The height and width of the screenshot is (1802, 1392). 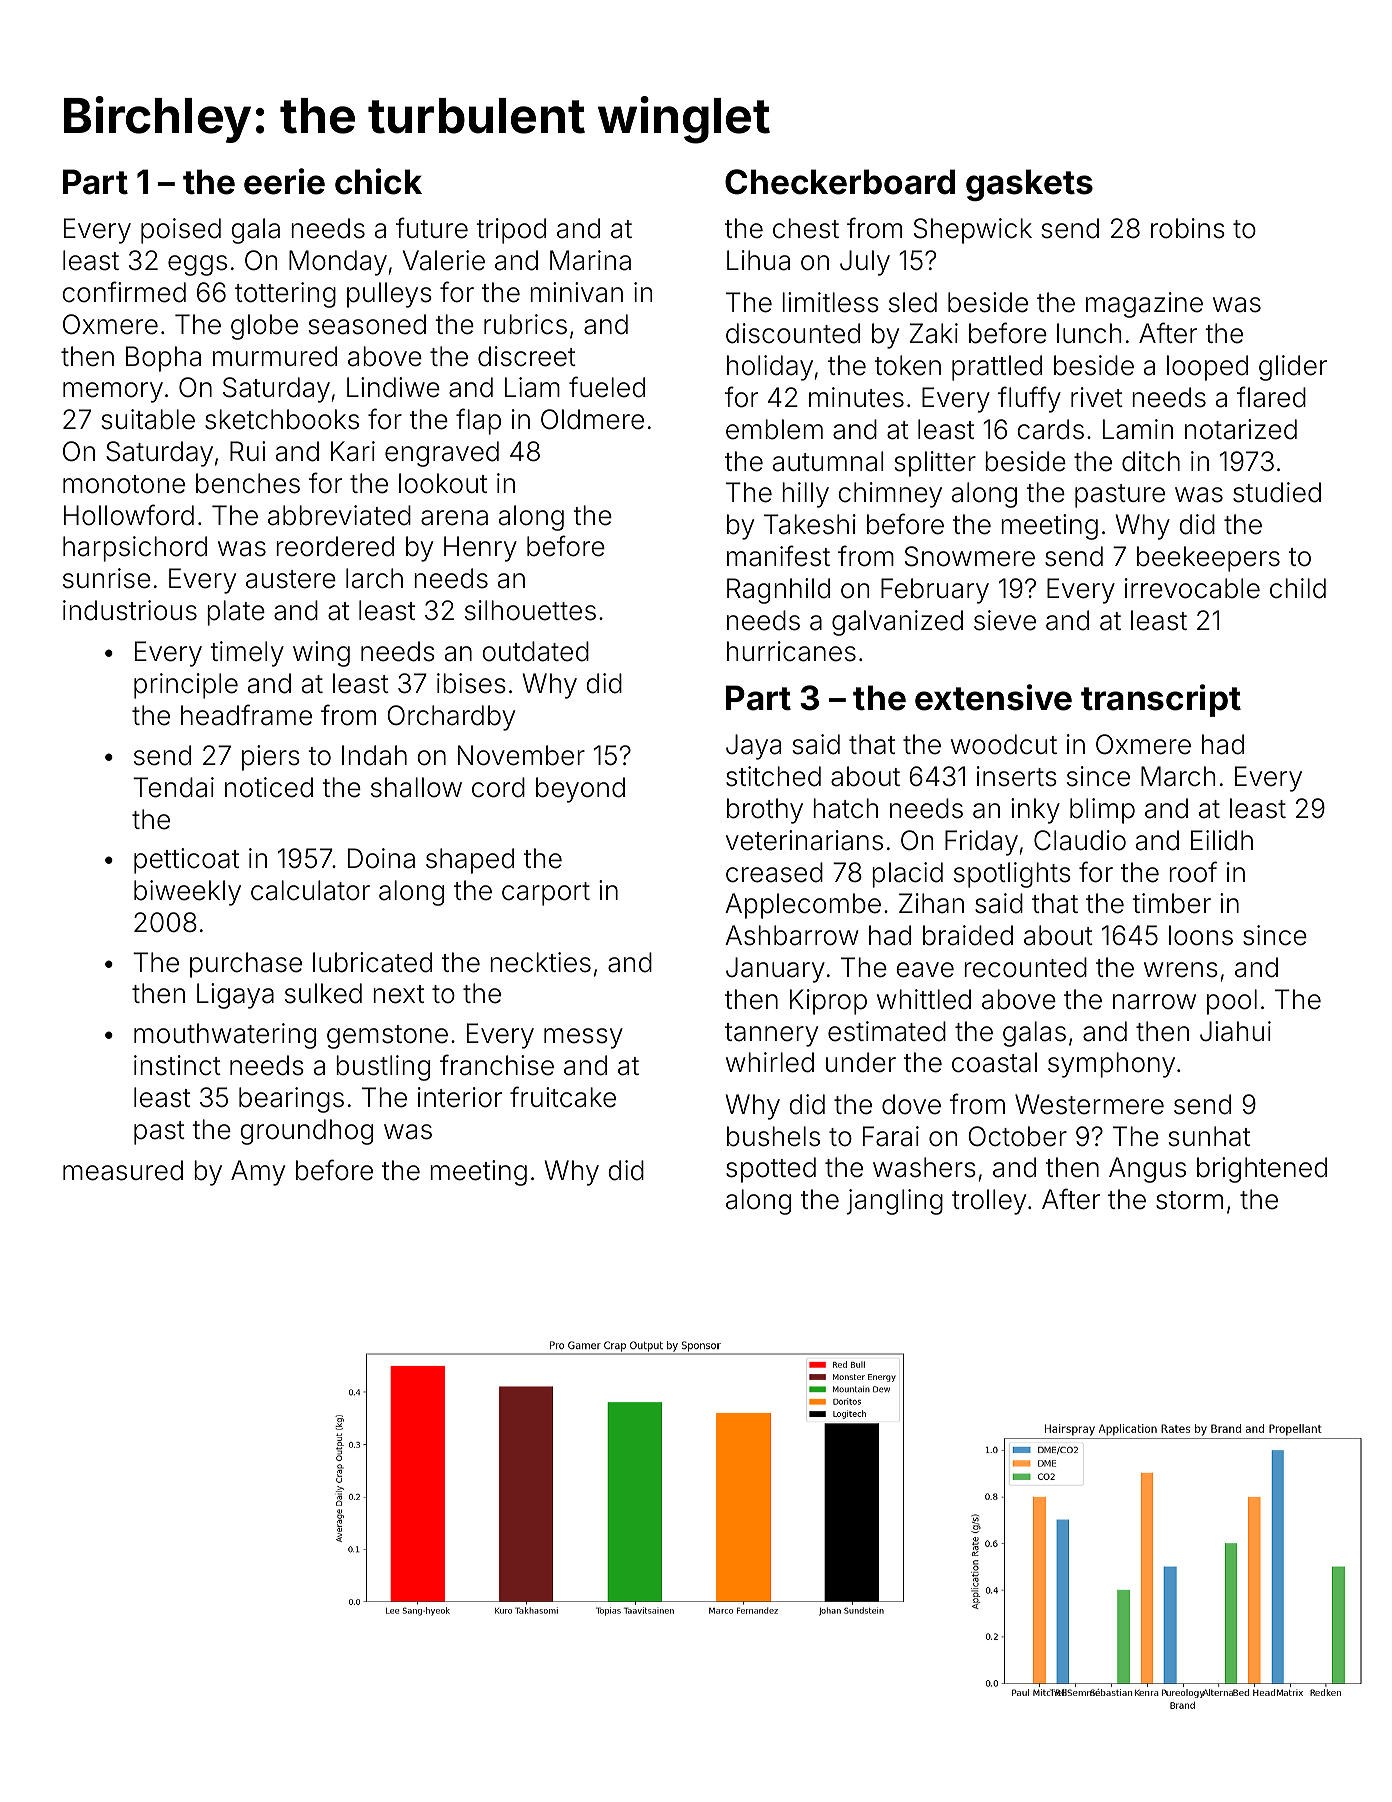 What do you see at coordinates (607, 387) in the screenshot?
I see `fueled` at bounding box center [607, 387].
